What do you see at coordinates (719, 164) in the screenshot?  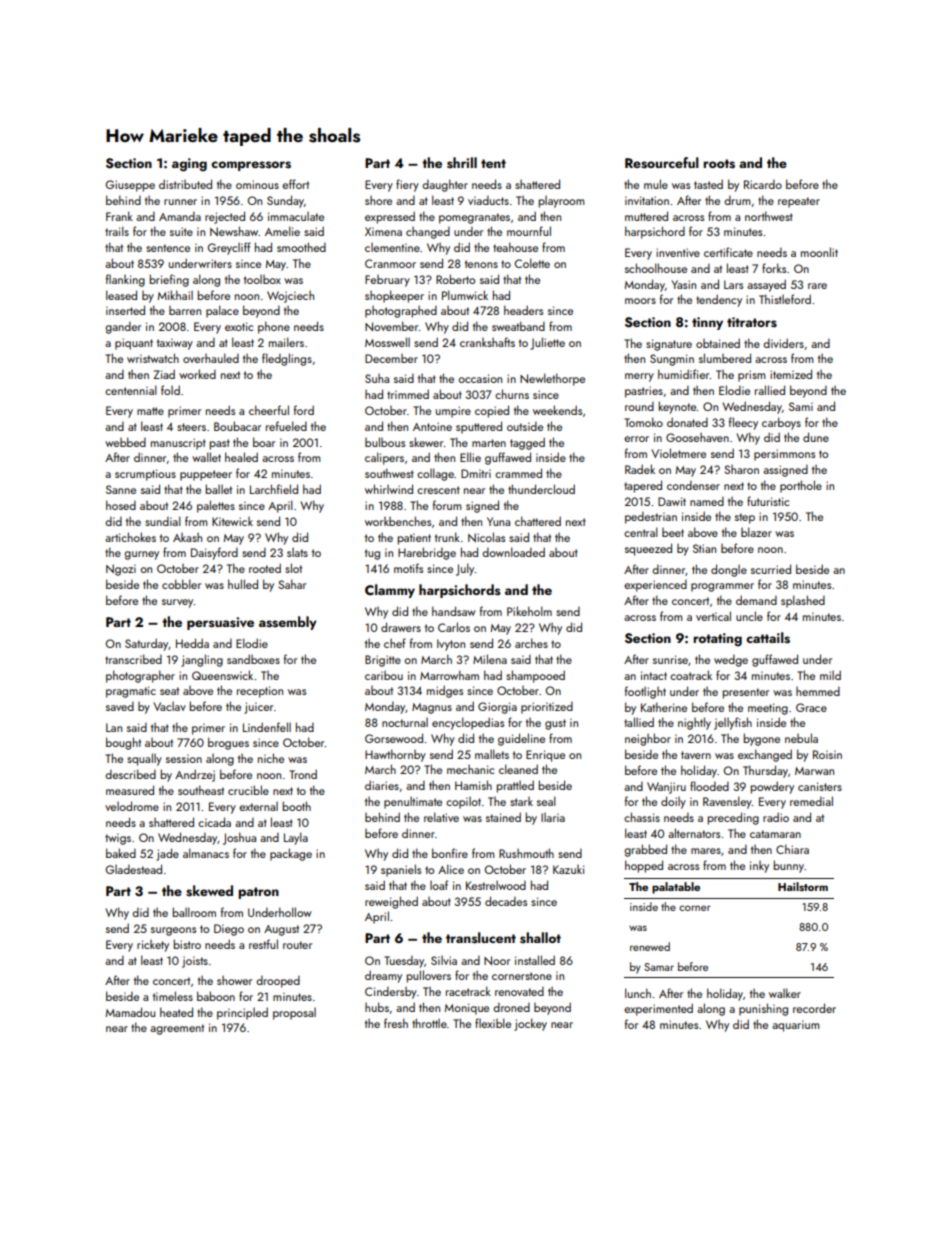 I see `roots` at bounding box center [719, 164].
